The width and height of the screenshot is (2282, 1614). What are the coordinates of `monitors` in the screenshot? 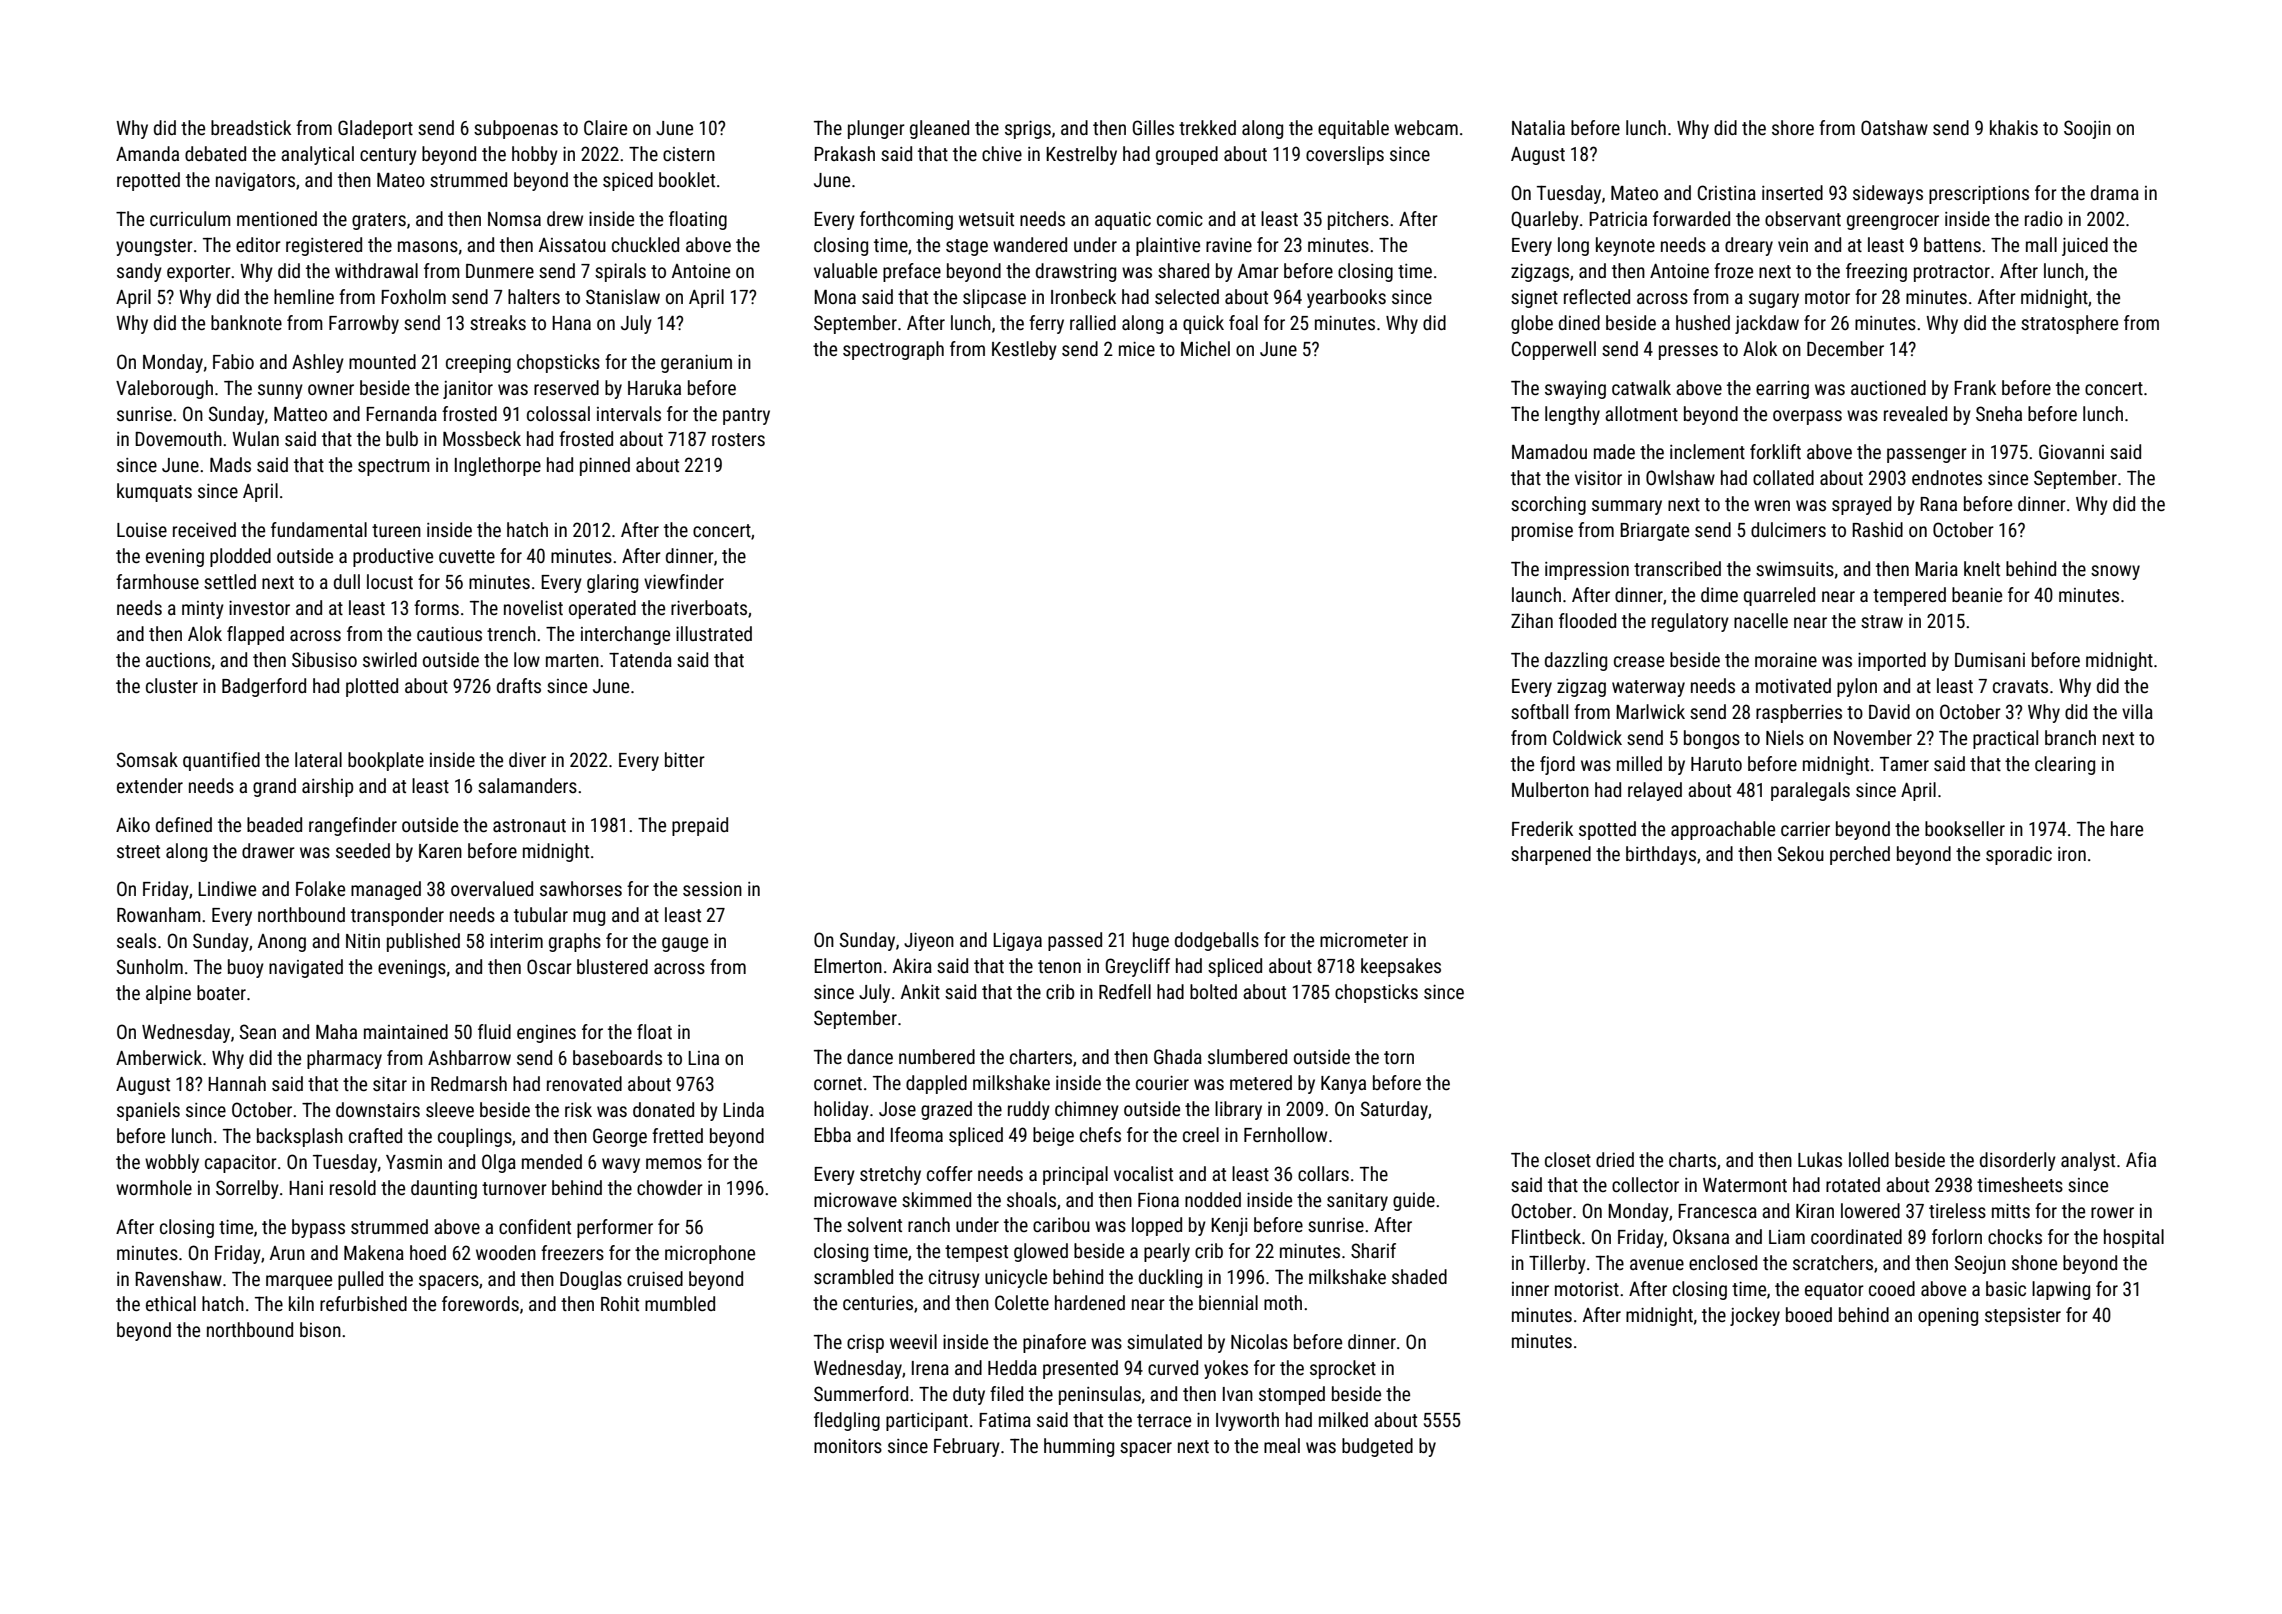 It's located at (848, 1446).
